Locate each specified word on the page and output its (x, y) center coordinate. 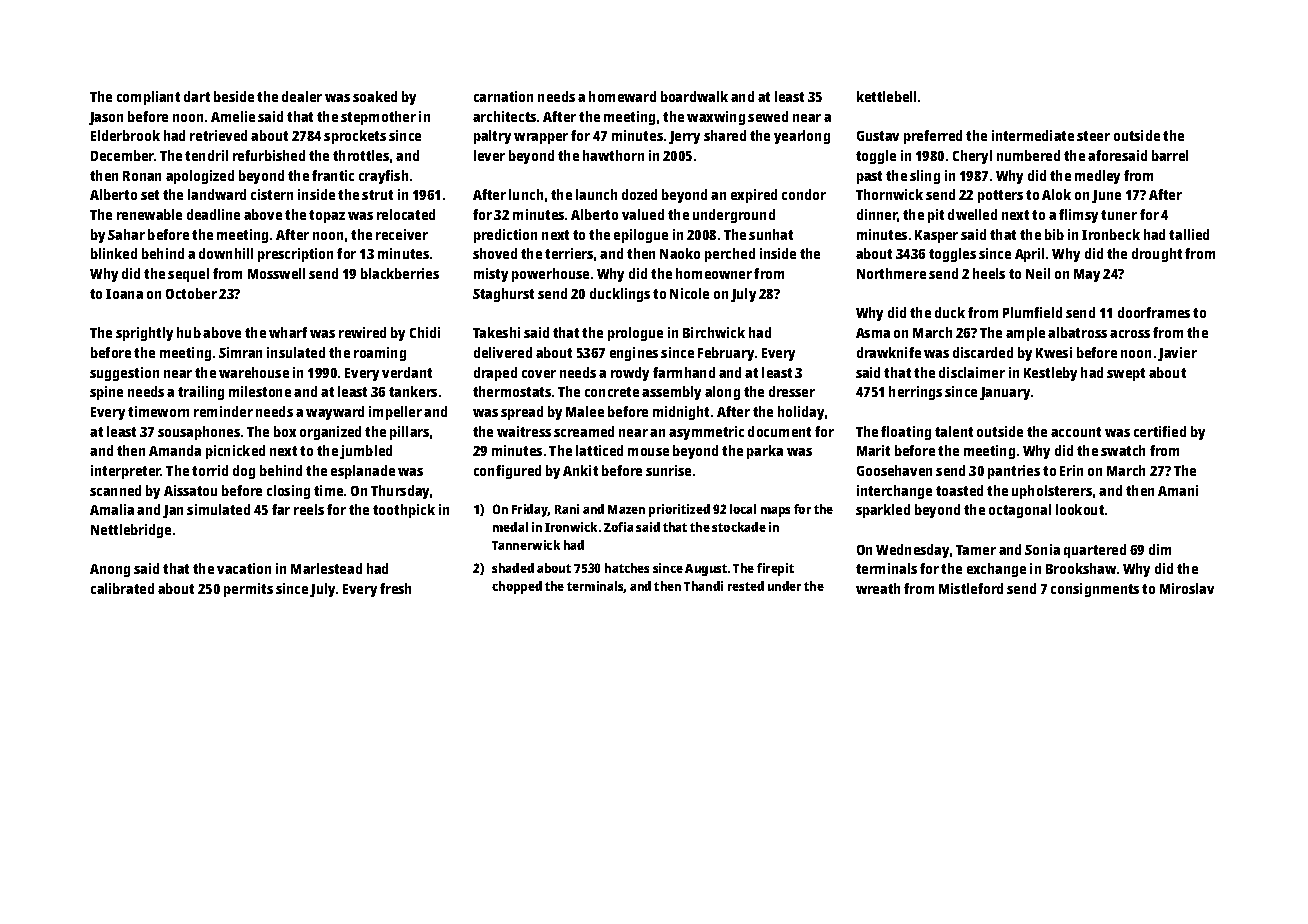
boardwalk (694, 96)
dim (1160, 549)
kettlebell (886, 96)
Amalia (112, 509)
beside (234, 96)
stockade (739, 527)
